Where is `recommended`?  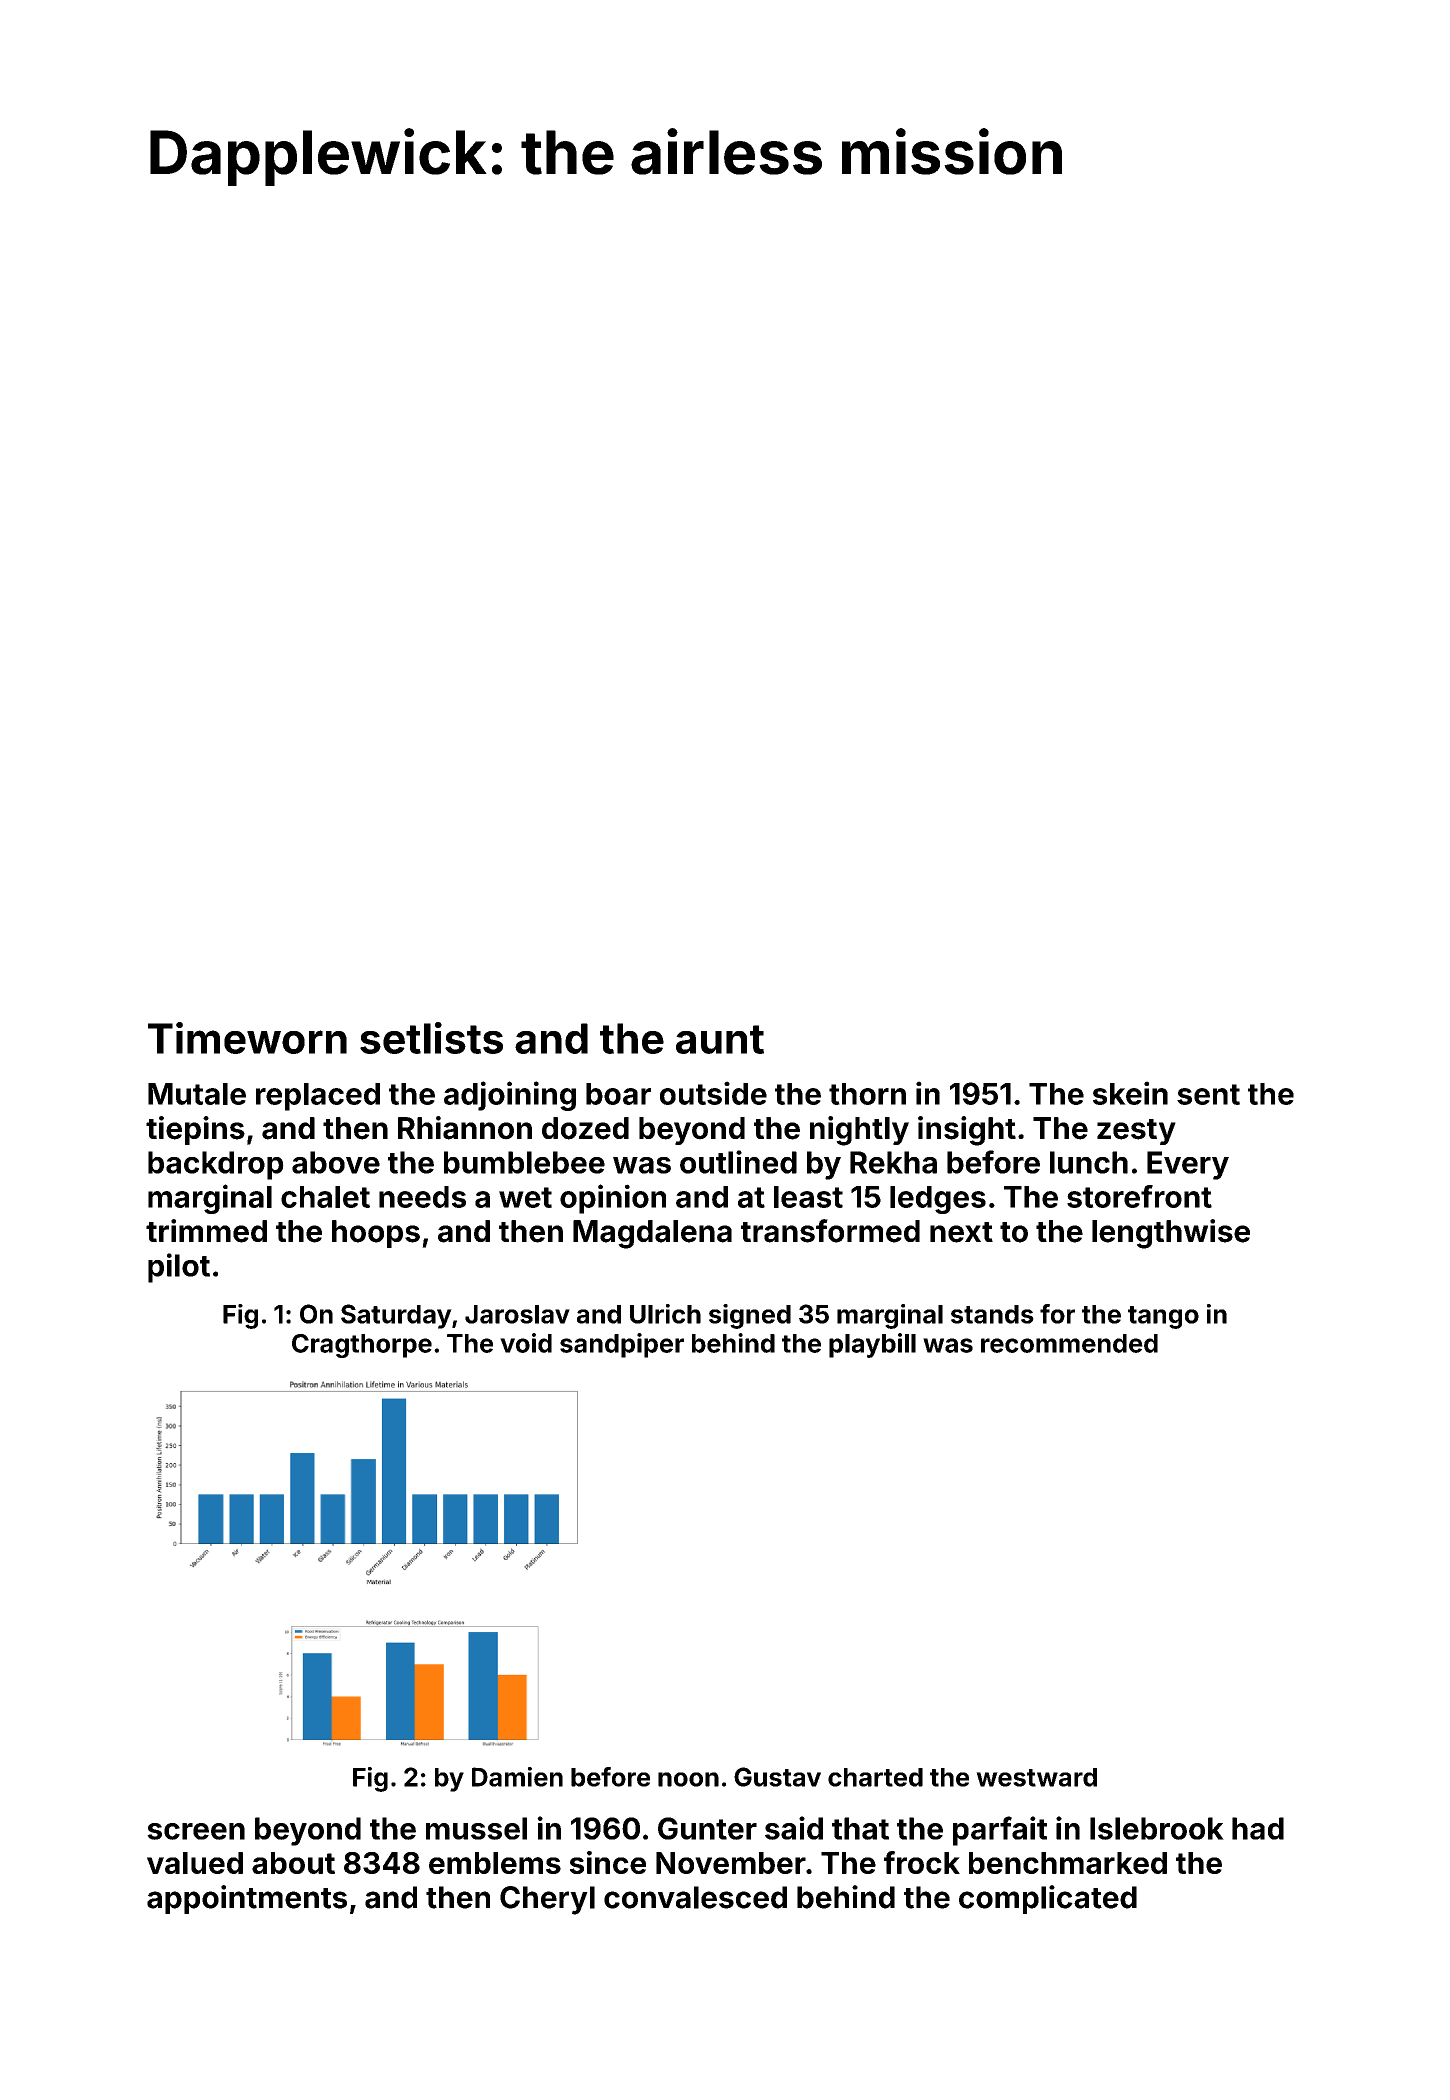 recommended is located at coordinates (1069, 1343).
